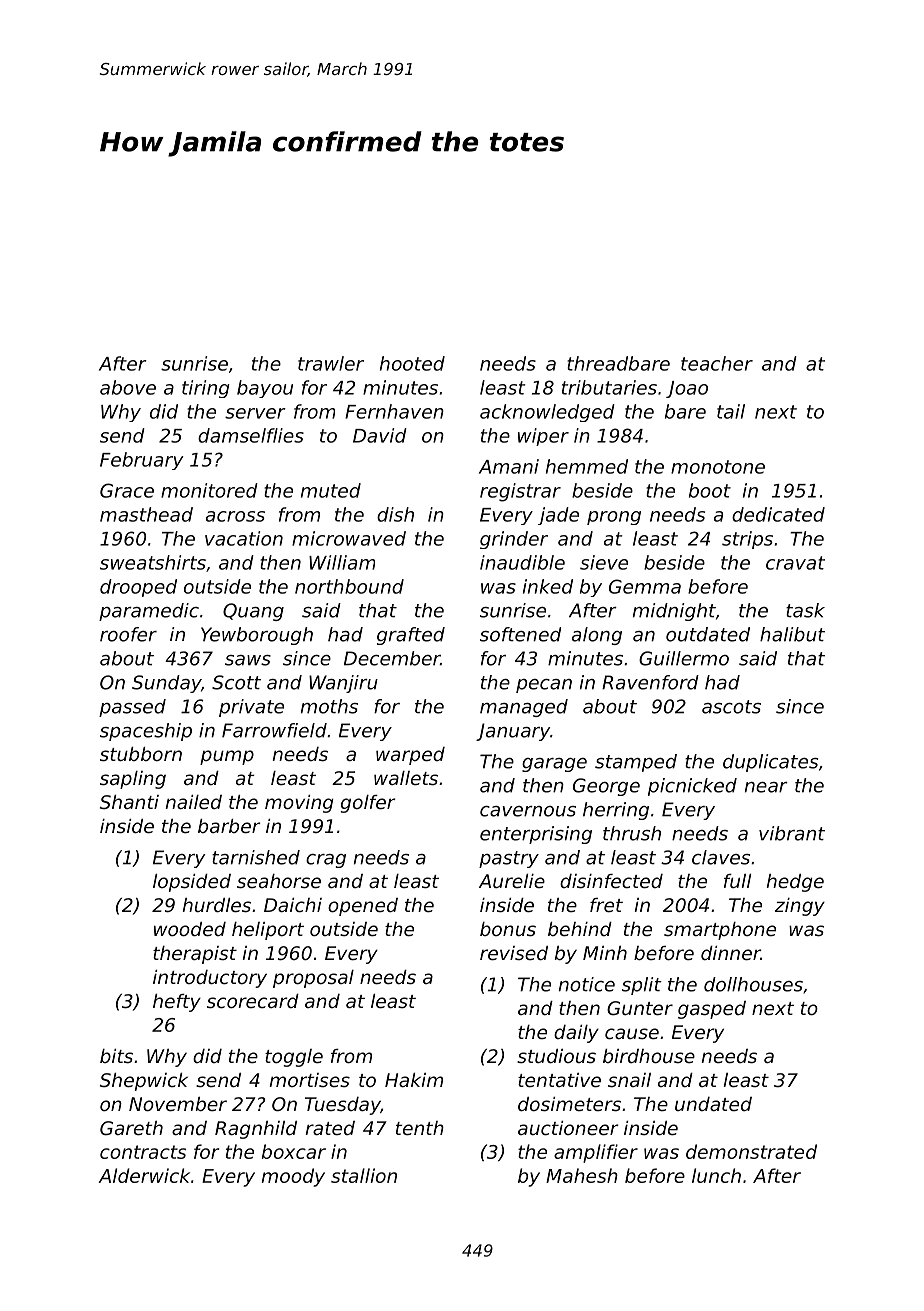 This screenshot has height=1311, width=924. Describe the element at coordinates (731, 707) in the screenshot. I see `ascots` at that location.
